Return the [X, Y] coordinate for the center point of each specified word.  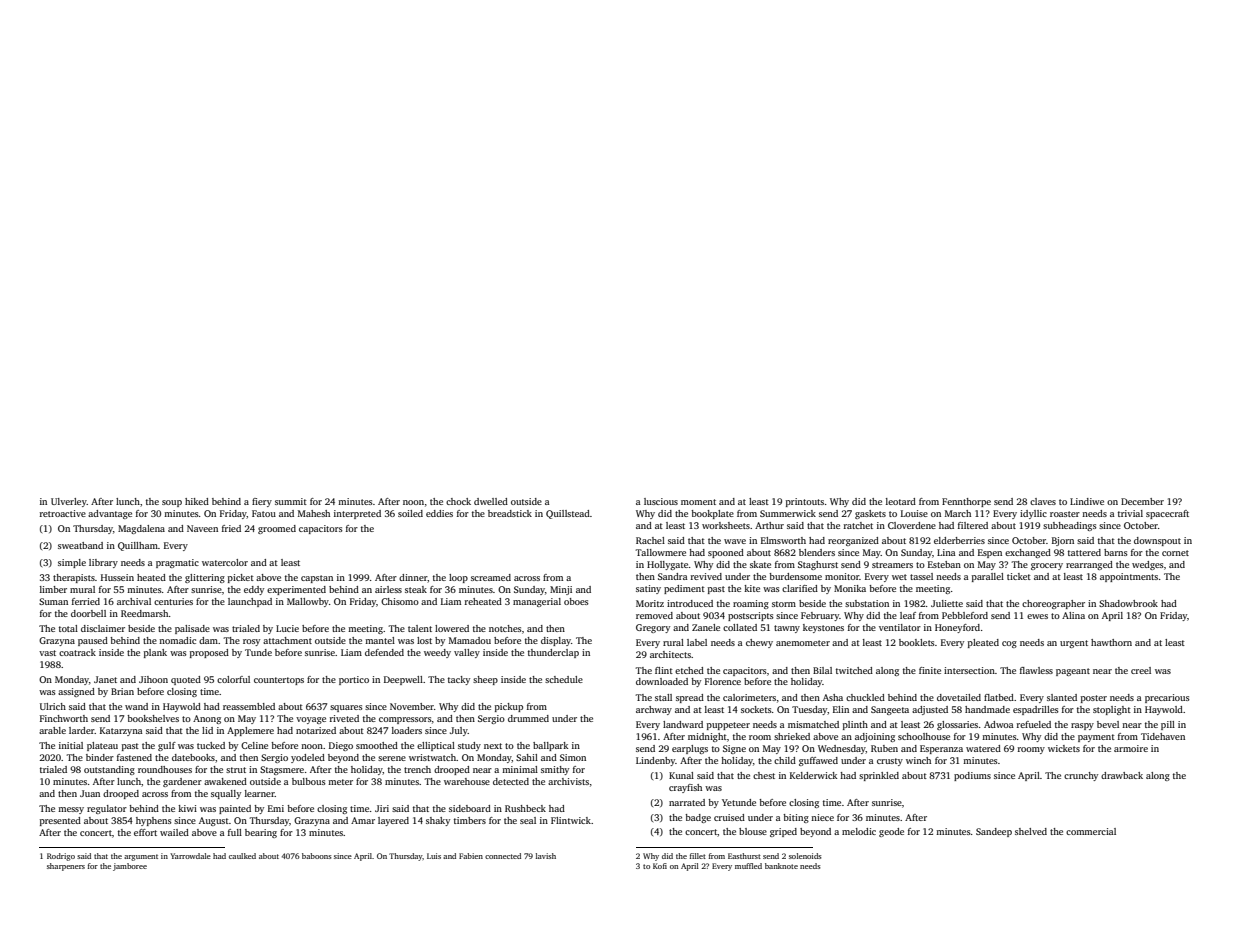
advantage [110, 514]
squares [346, 708]
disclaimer [103, 628]
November [412, 706]
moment [698, 502]
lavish [546, 856]
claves [1043, 501]
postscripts [751, 616]
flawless [1036, 670]
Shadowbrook [1128, 603]
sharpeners [66, 867]
